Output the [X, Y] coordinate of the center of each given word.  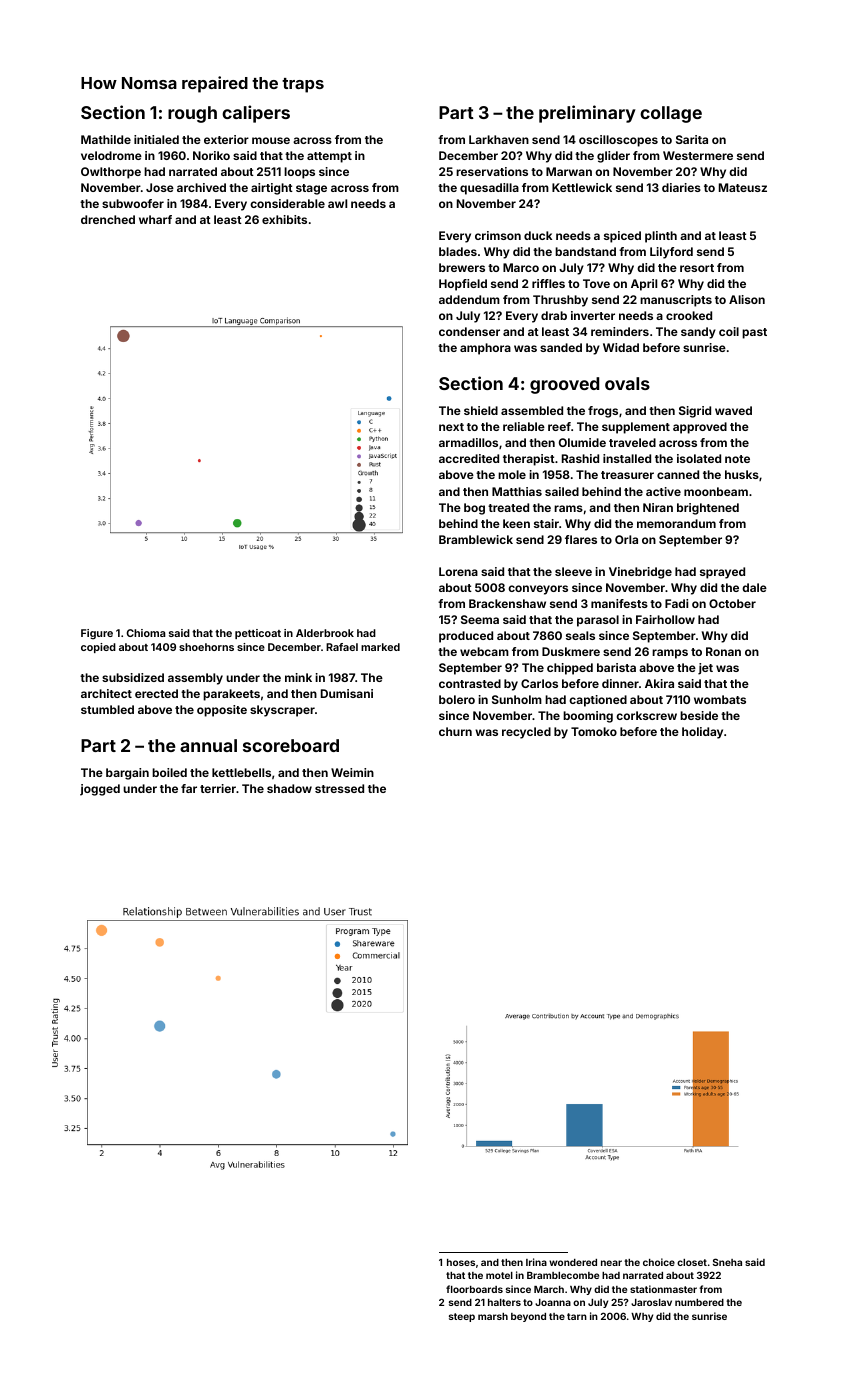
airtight [272, 189]
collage [671, 114]
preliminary [587, 114]
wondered [573, 1262]
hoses [461, 1262]
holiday [702, 733]
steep [462, 1317]
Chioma [146, 633]
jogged [100, 790]
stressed [339, 788]
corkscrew [646, 715]
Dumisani [347, 693]
